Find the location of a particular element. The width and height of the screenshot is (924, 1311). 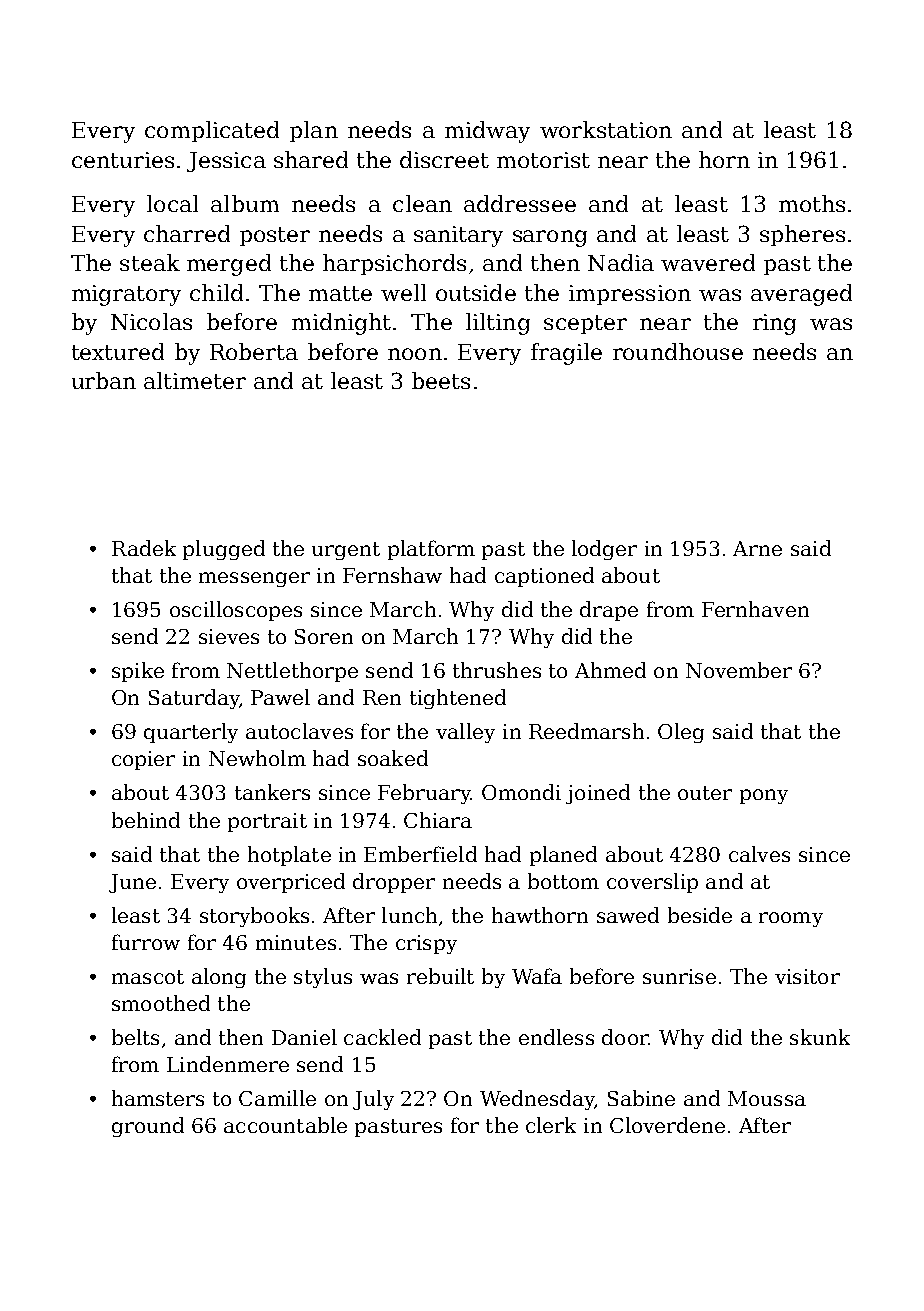

Nettlethorpe is located at coordinates (292, 672).
